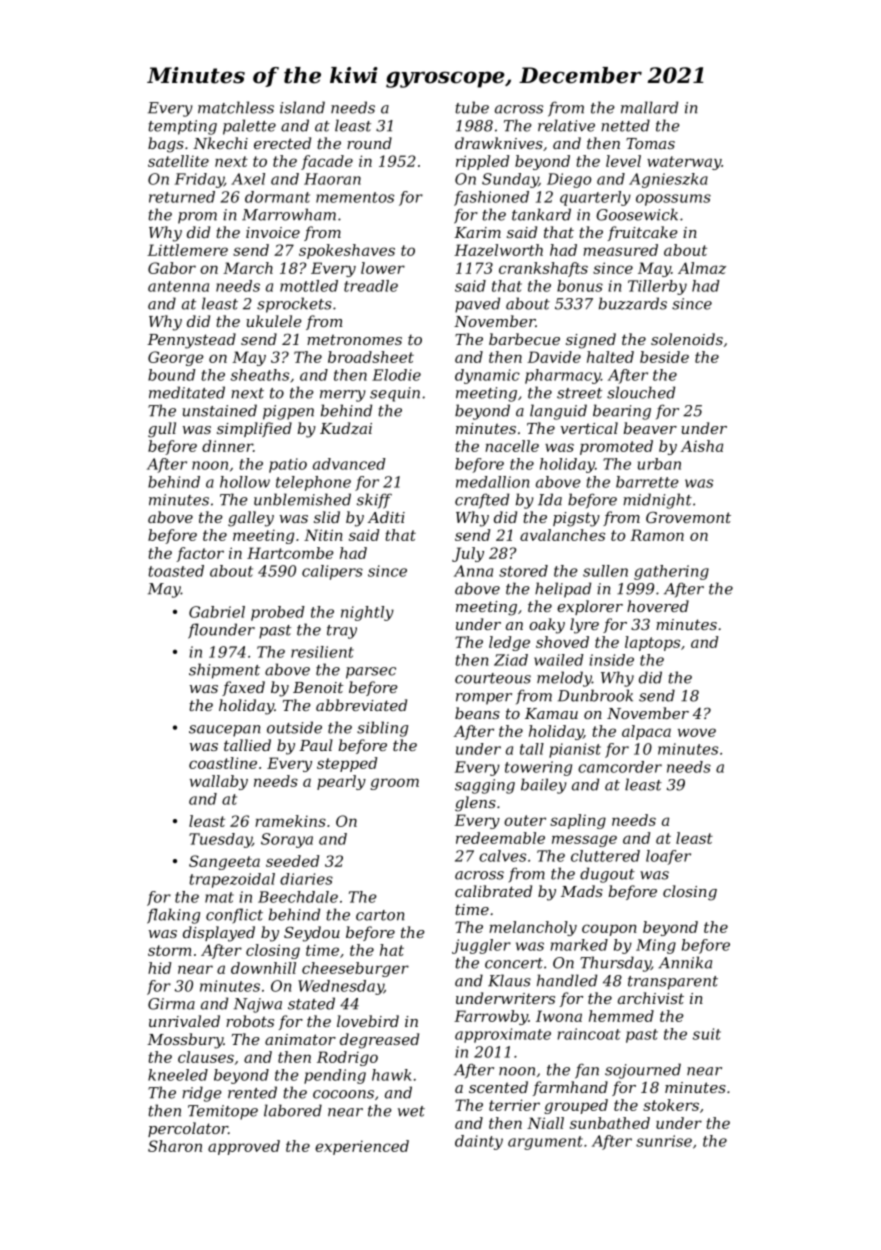  What do you see at coordinates (482, 162) in the image?
I see `rippled` at bounding box center [482, 162].
